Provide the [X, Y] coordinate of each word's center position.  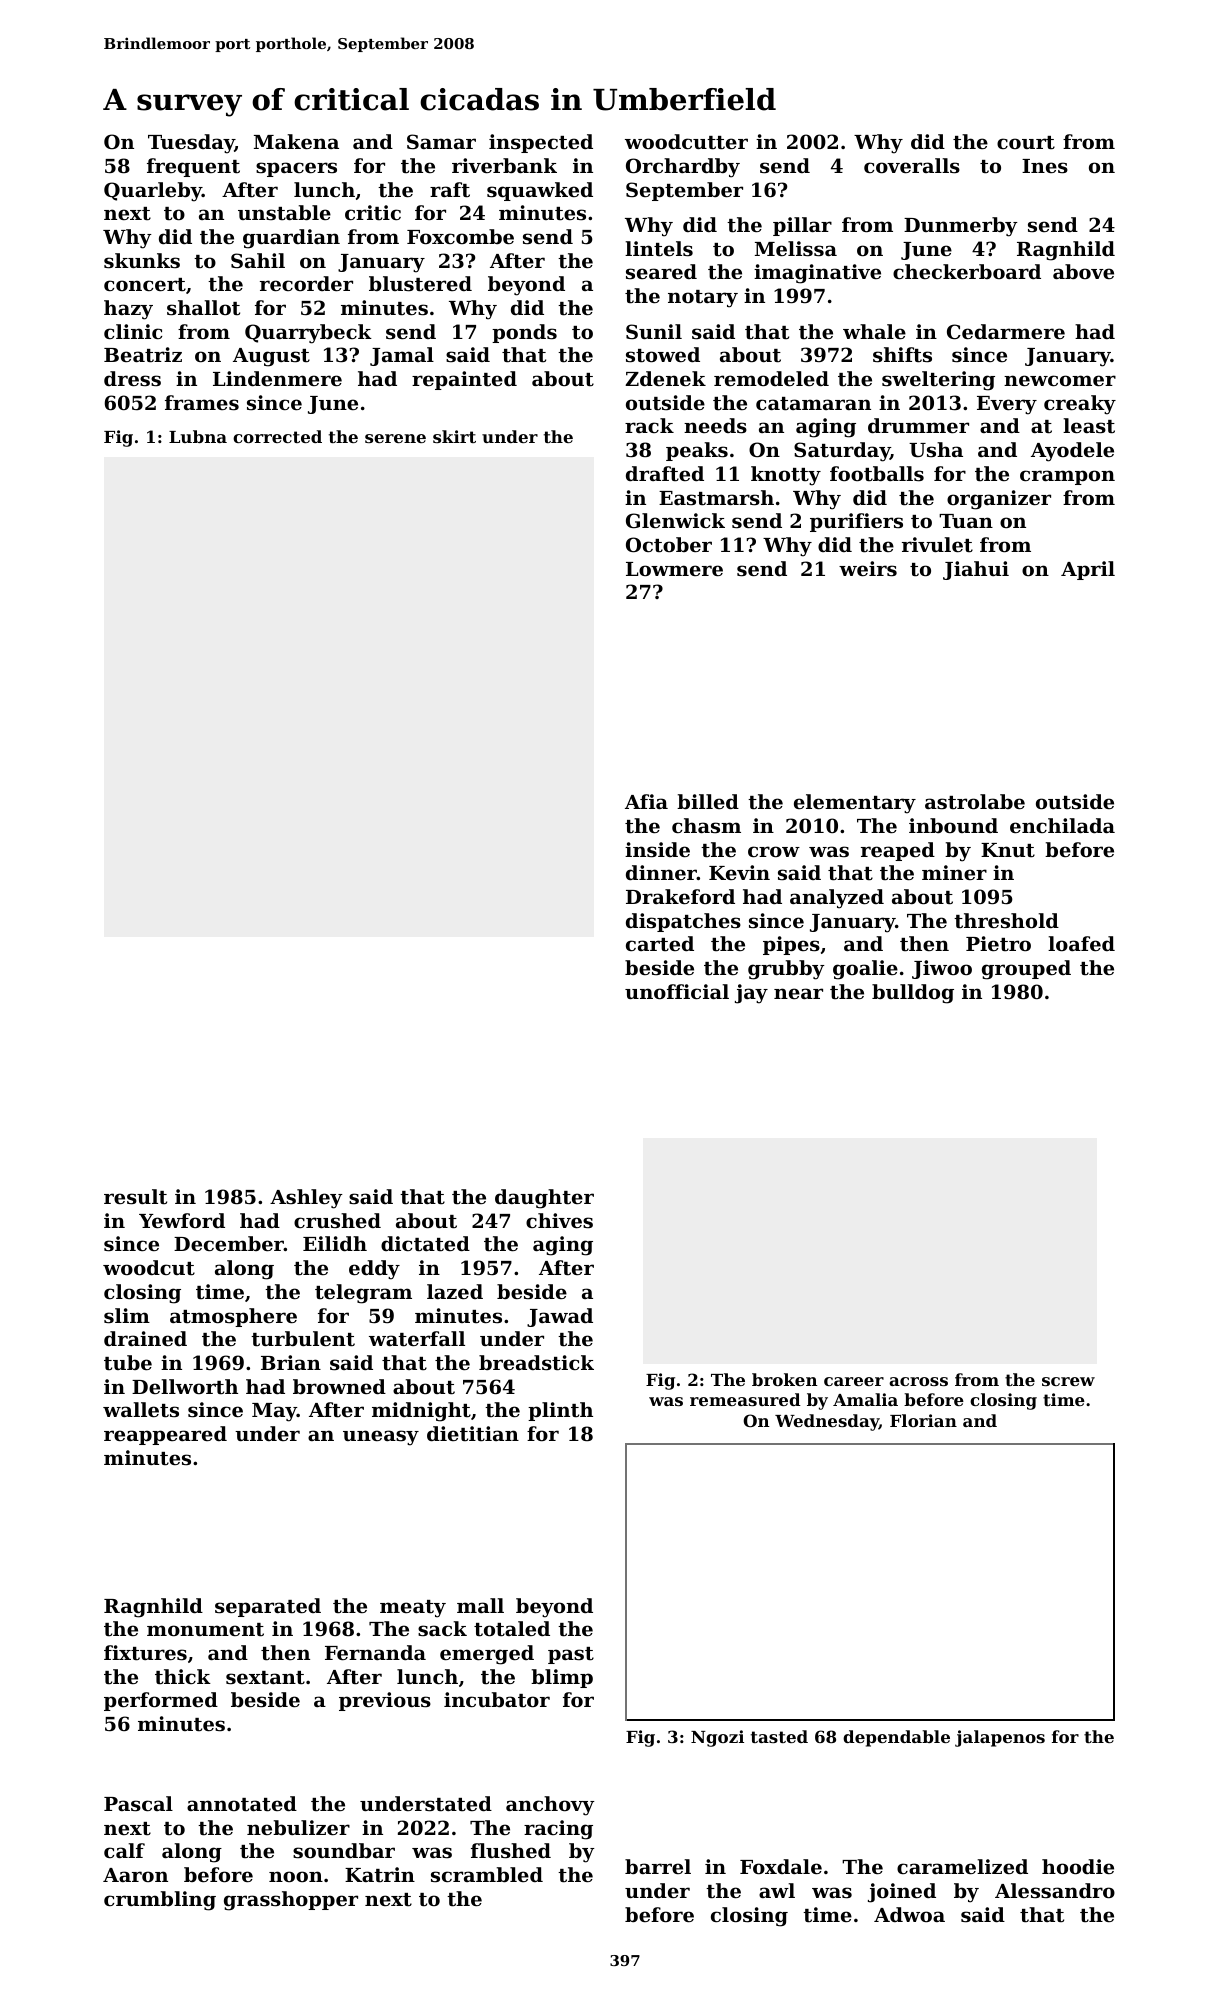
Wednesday [827, 1422]
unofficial [677, 991]
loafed [1081, 943]
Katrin [380, 1875]
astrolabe [975, 802]
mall [480, 1605]
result [135, 1197]
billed [708, 801]
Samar [441, 141]
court [1026, 143]
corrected [277, 436]
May [274, 1412]
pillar [802, 226]
